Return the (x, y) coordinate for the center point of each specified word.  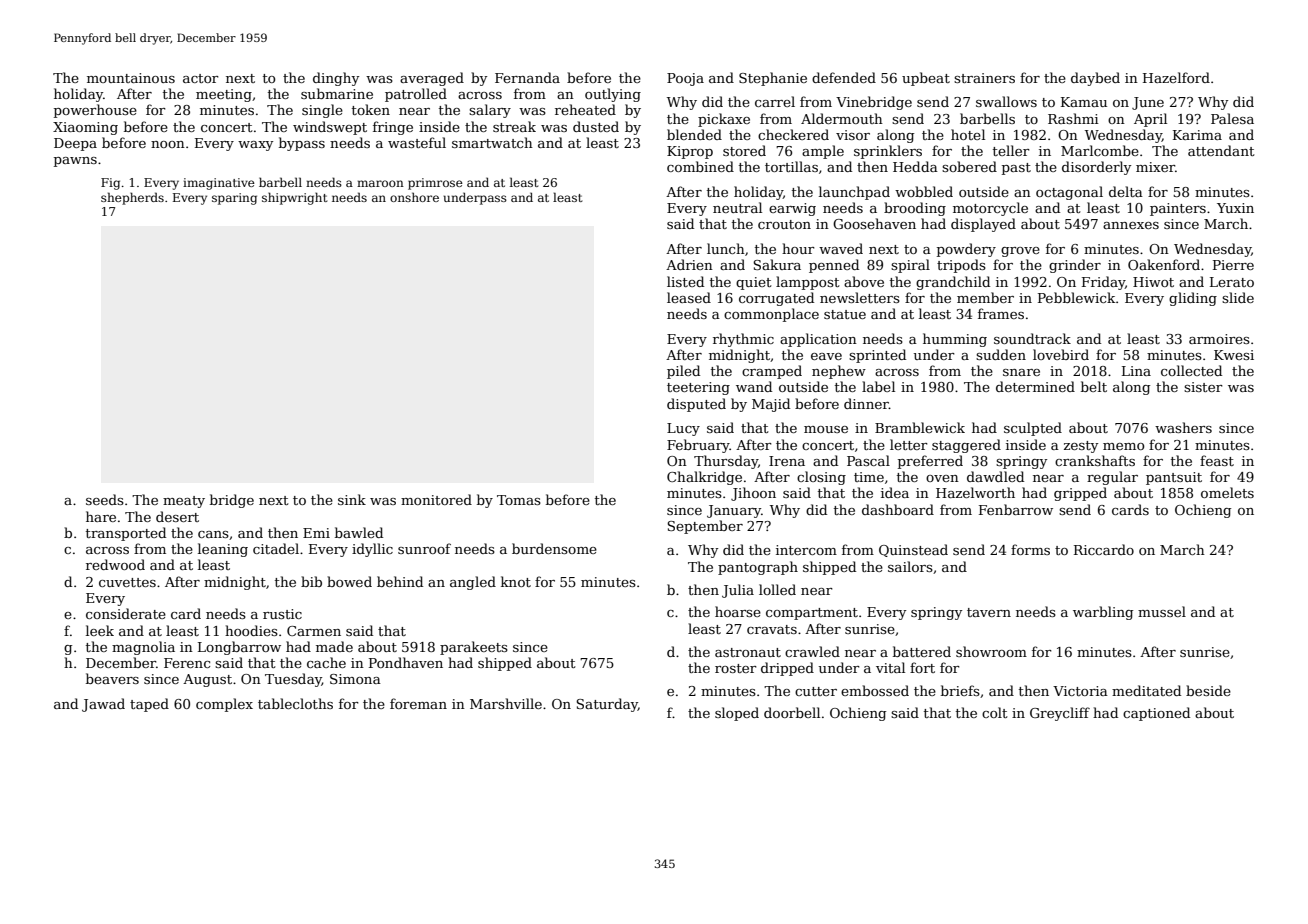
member (985, 297)
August (207, 680)
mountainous (131, 78)
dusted (596, 126)
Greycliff (1060, 714)
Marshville (506, 703)
